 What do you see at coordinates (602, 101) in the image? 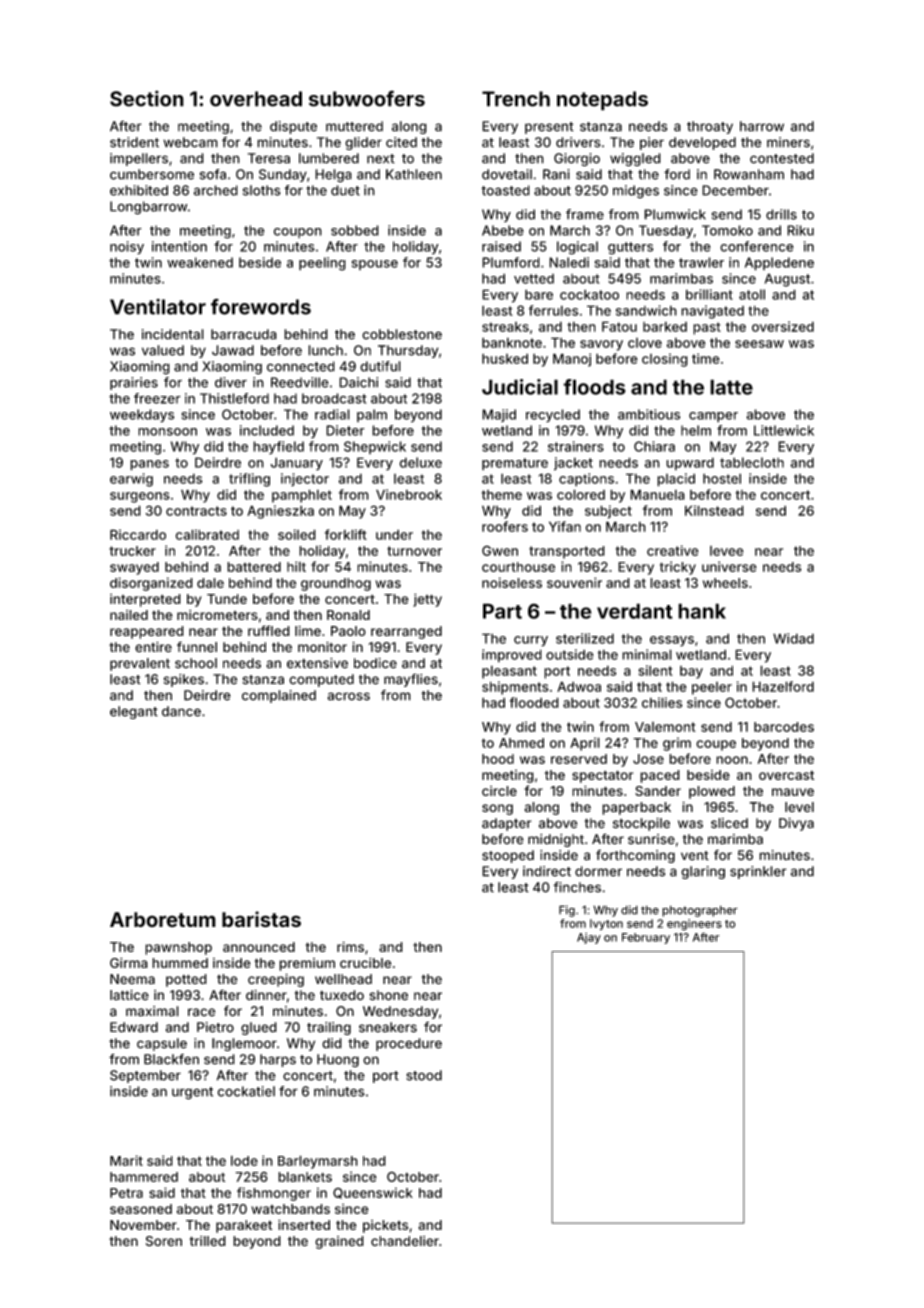
I see `notepads` at bounding box center [602, 101].
